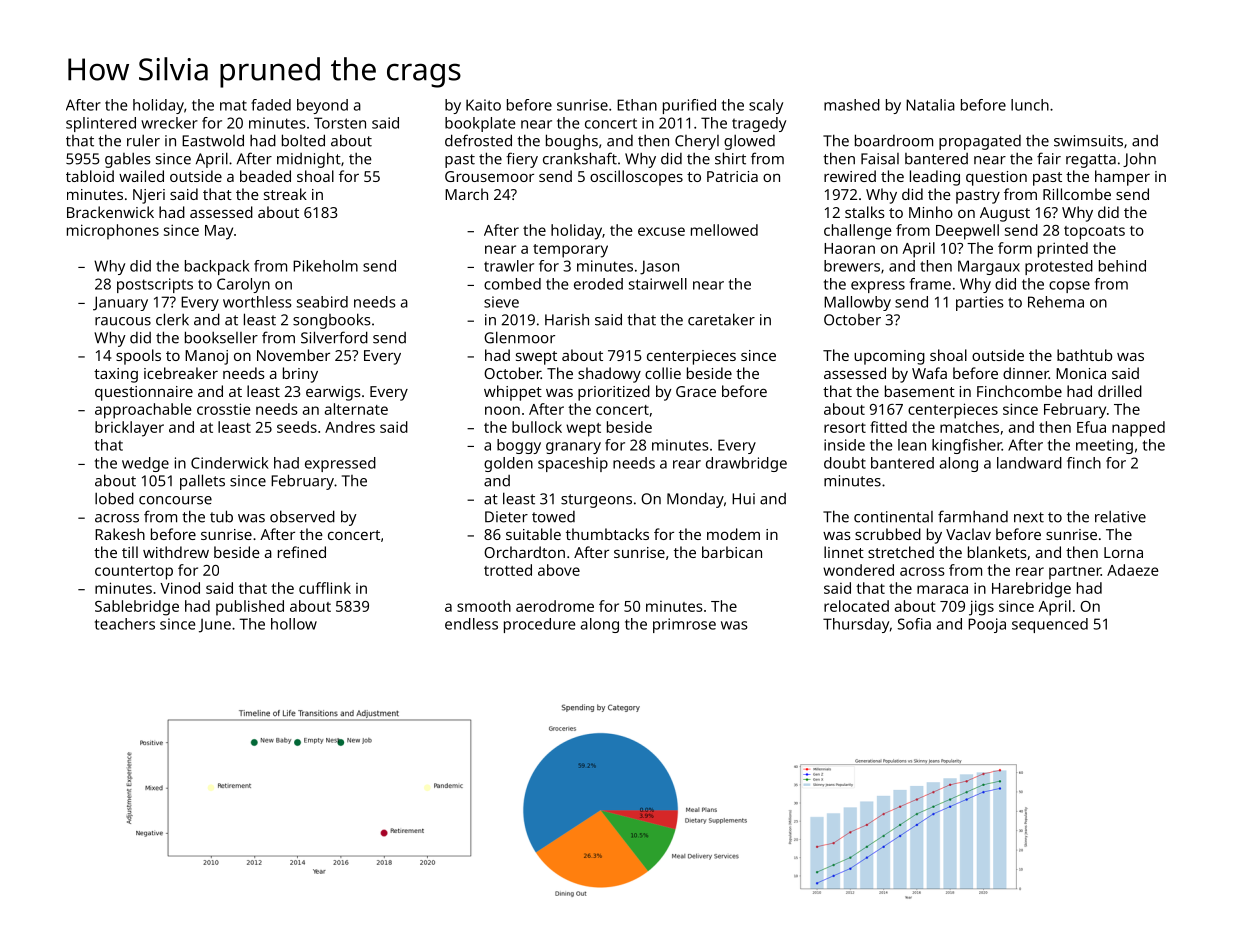 Image resolution: width=1233 pixels, height=952 pixels. Describe the element at coordinates (302, 516) in the screenshot. I see `observed` at that location.
